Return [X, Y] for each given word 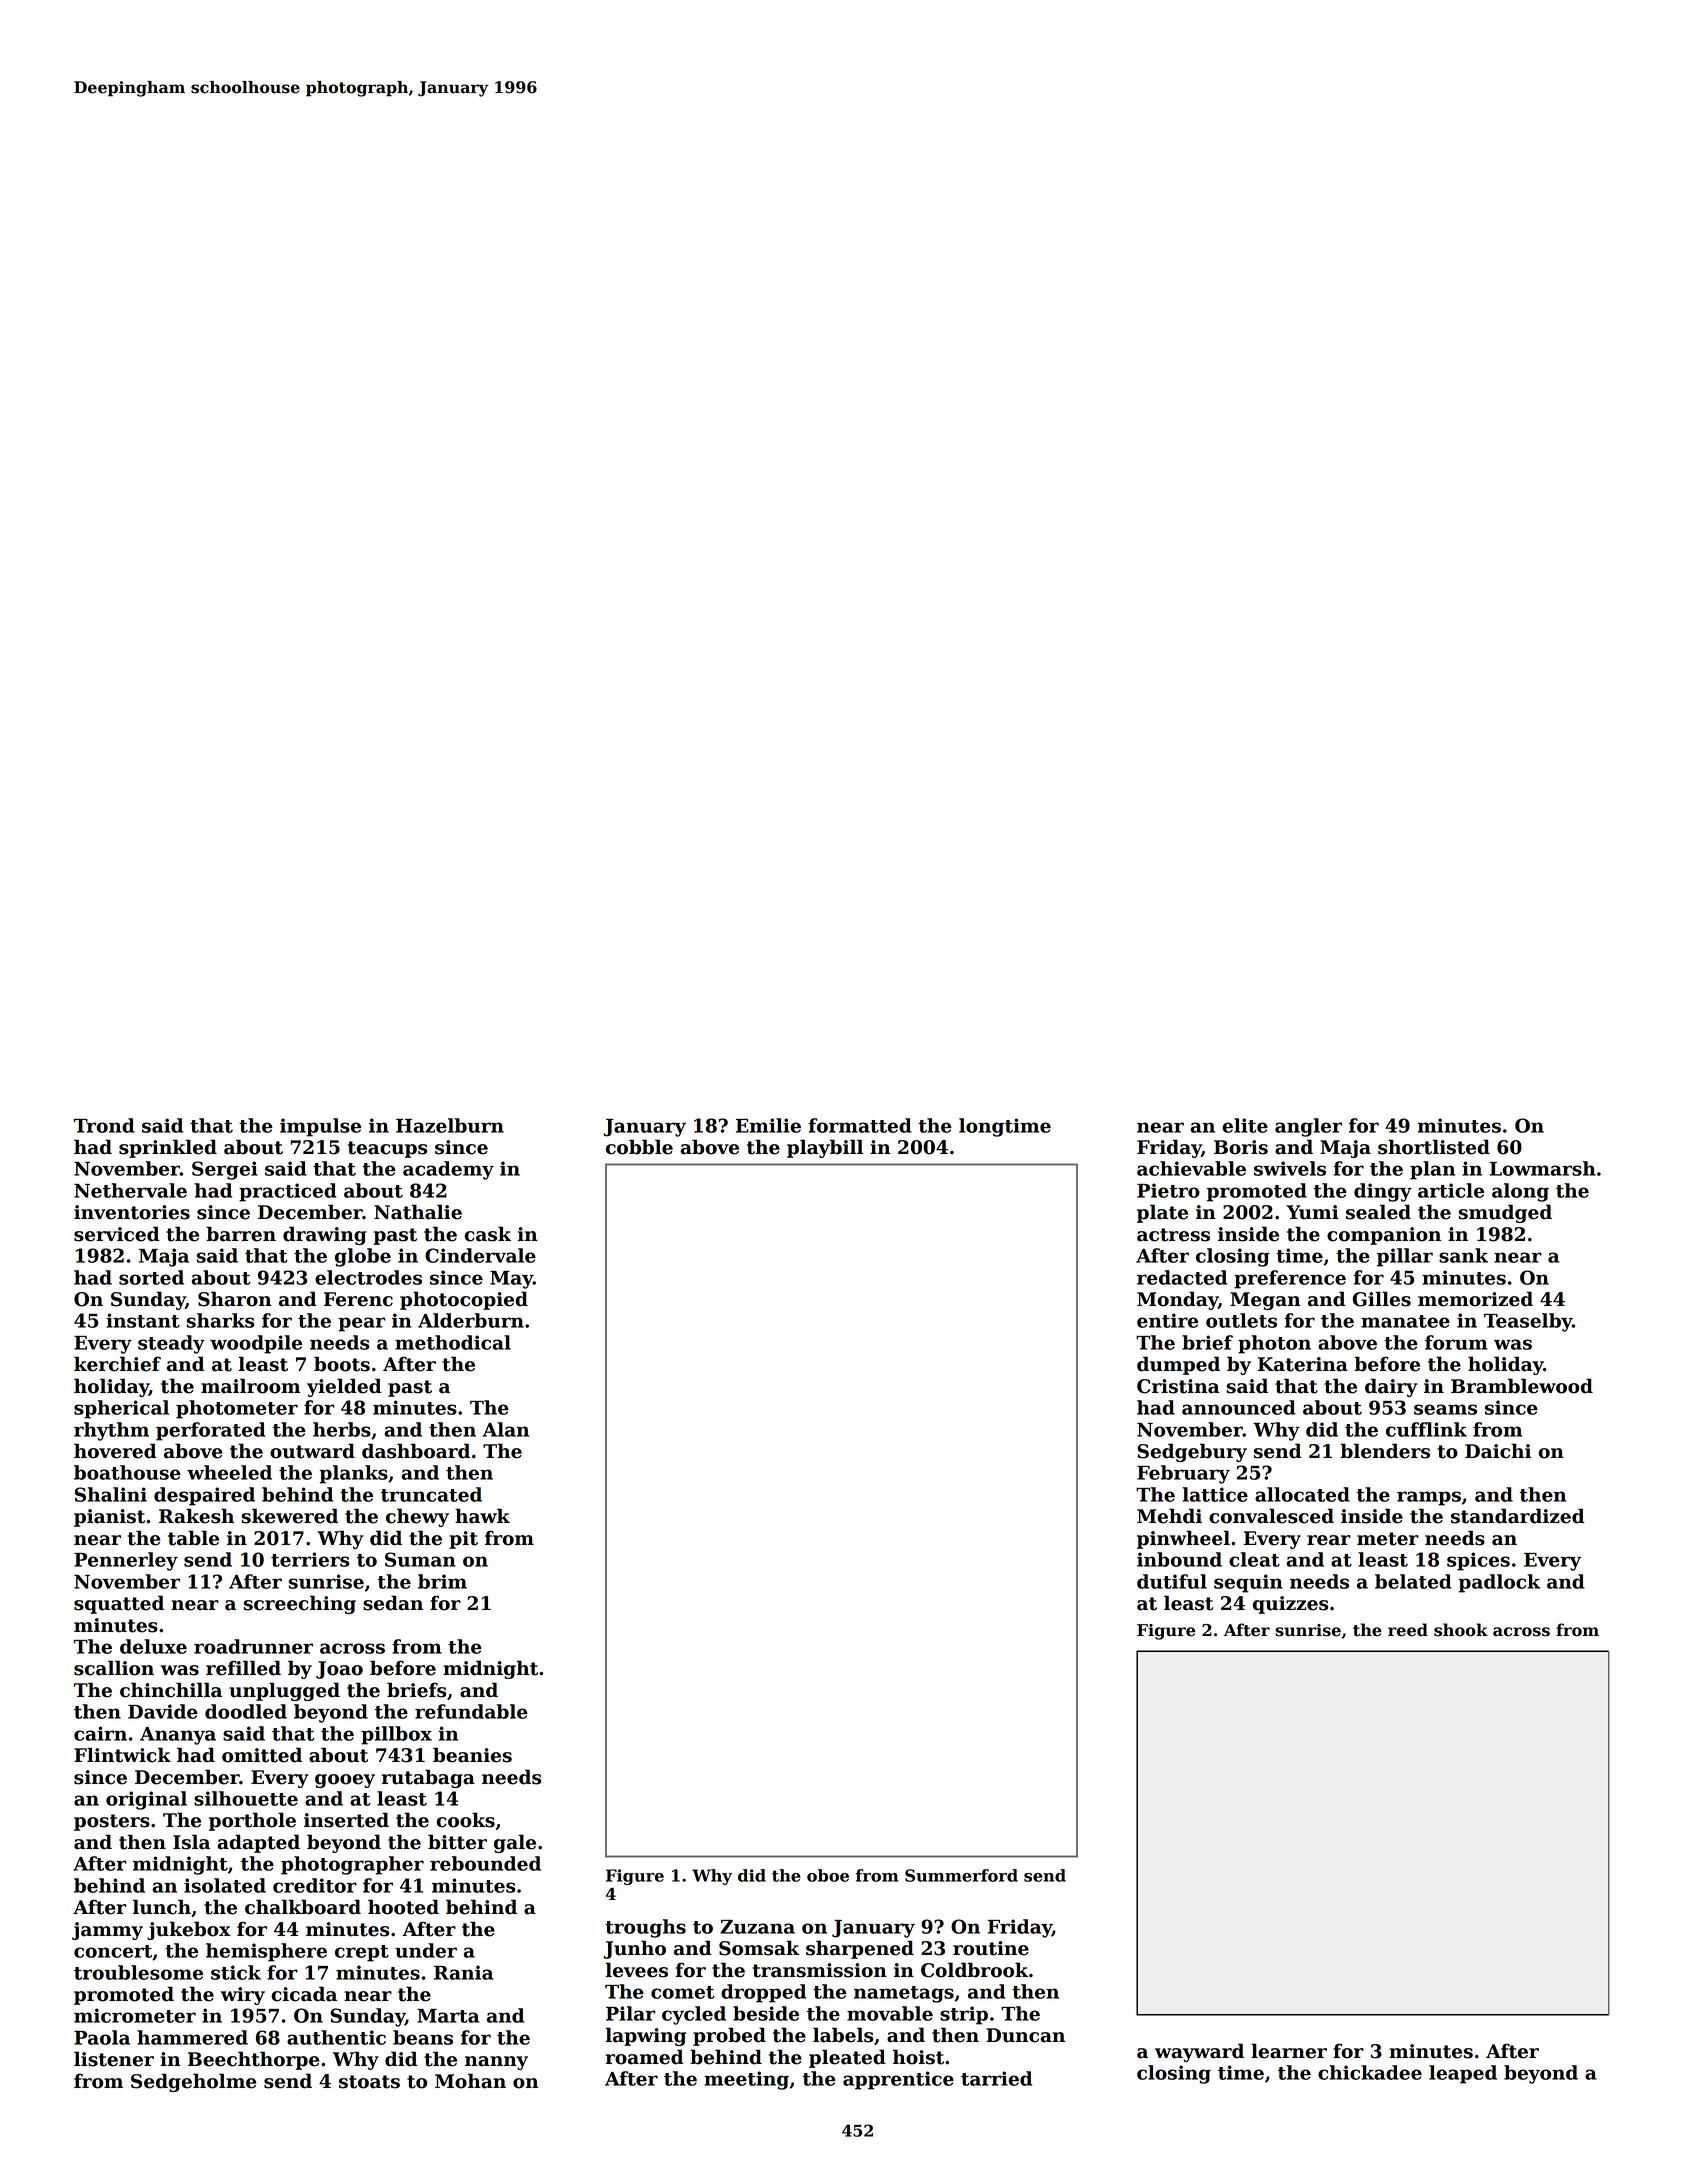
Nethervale [130, 1190]
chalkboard [303, 1907]
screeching [300, 1604]
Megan [1265, 1301]
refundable [471, 1711]
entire [1167, 1320]
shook [1461, 1630]
